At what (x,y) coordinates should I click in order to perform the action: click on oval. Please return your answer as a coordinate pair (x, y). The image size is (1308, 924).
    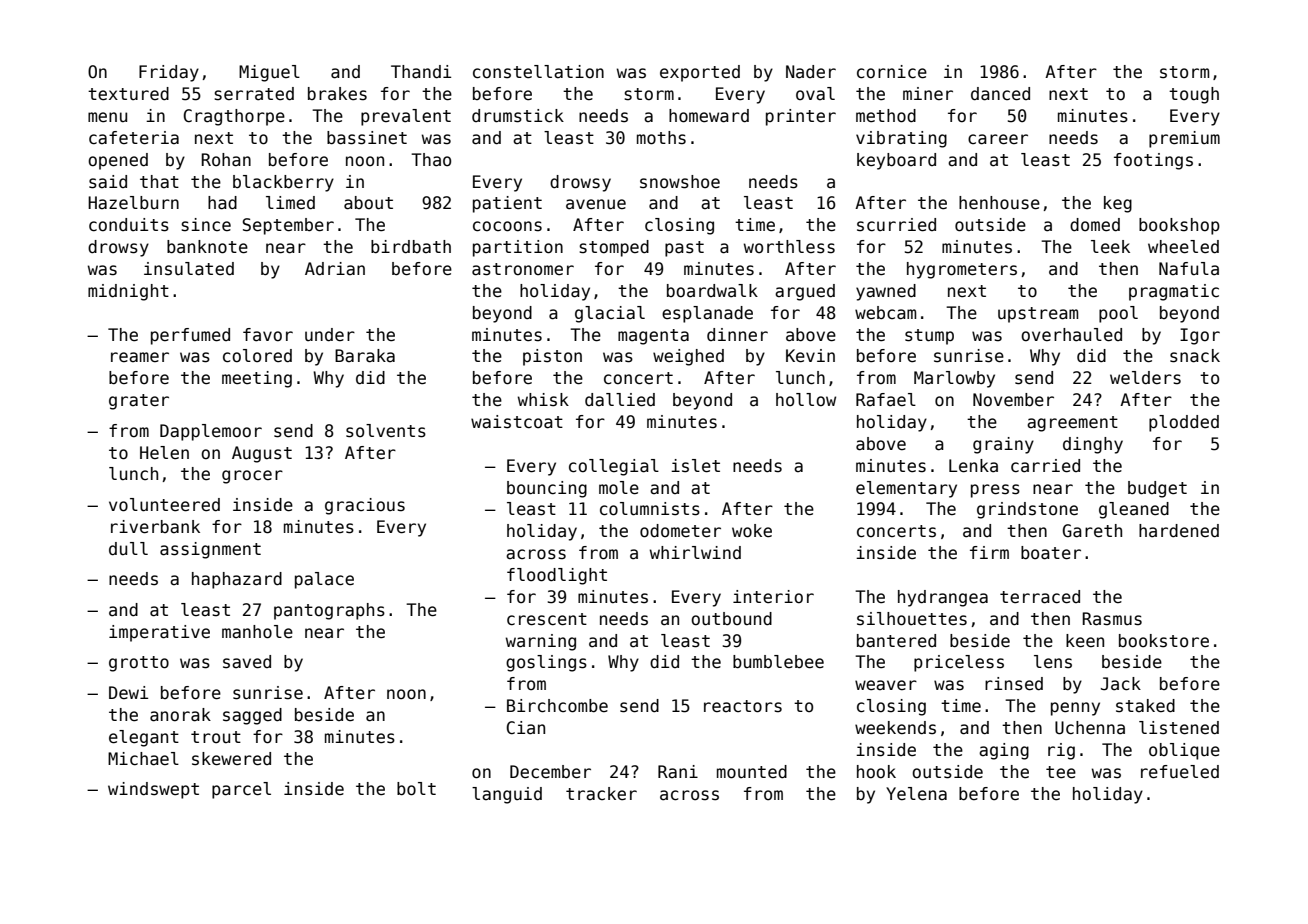
    Looking at the image, I should click on (815, 94).
